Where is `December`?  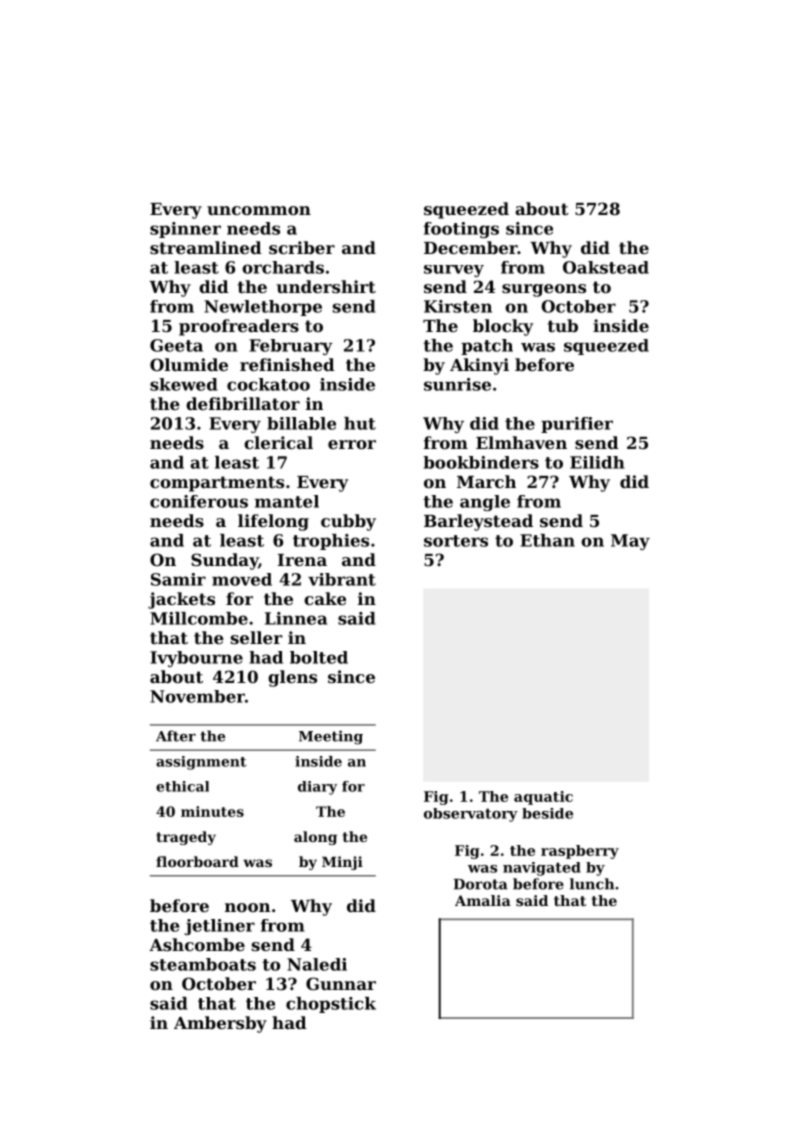 December is located at coordinates (471, 247).
